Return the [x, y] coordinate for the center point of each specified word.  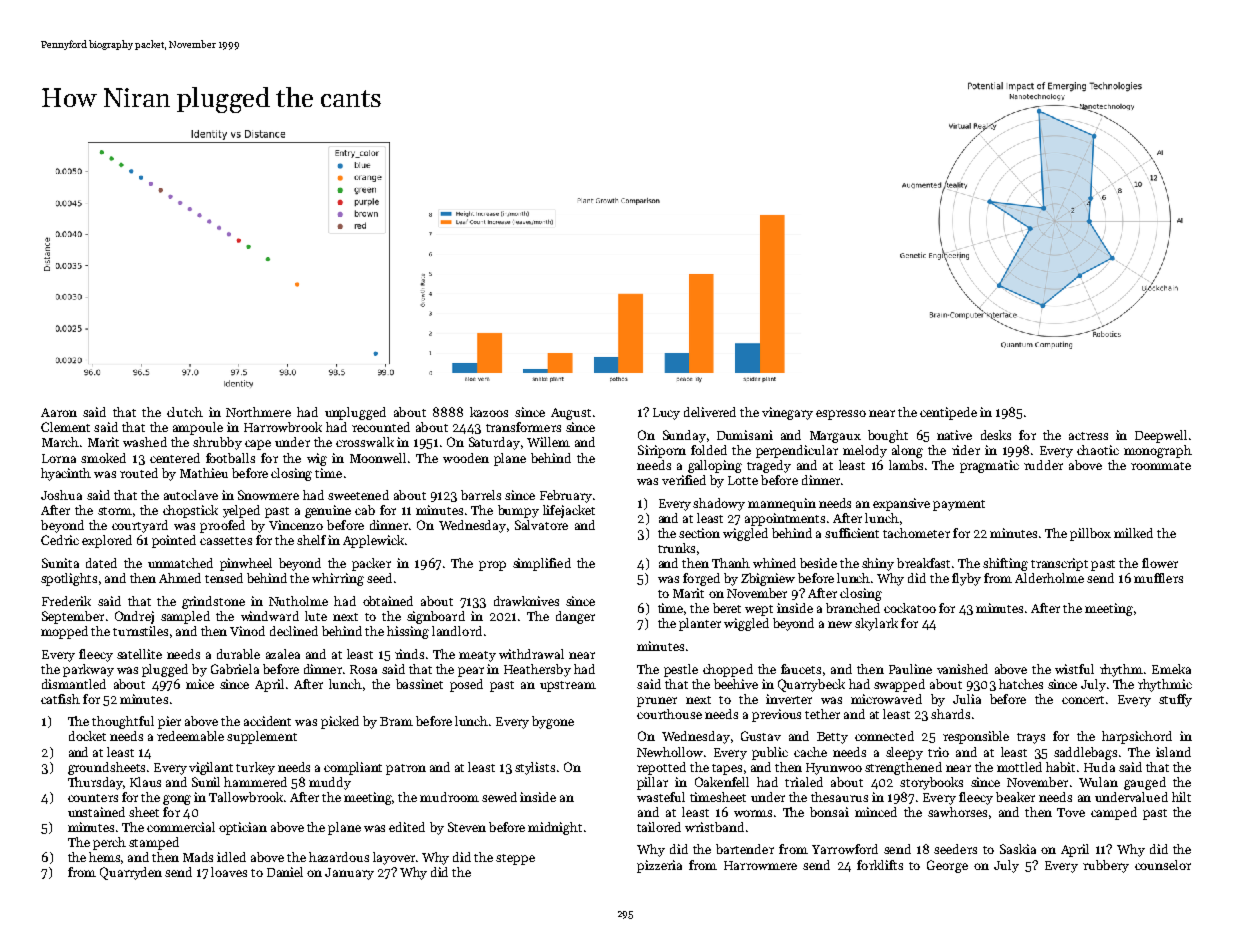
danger [575, 617]
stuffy [1175, 700]
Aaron [59, 412]
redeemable [190, 736]
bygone [553, 722]
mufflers [1158, 578]
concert [1083, 700]
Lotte [743, 480]
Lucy [666, 414]
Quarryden [131, 873]
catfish [60, 699]
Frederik [66, 601]
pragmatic [989, 466]
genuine [328, 511]
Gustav [761, 736]
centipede [948, 413]
